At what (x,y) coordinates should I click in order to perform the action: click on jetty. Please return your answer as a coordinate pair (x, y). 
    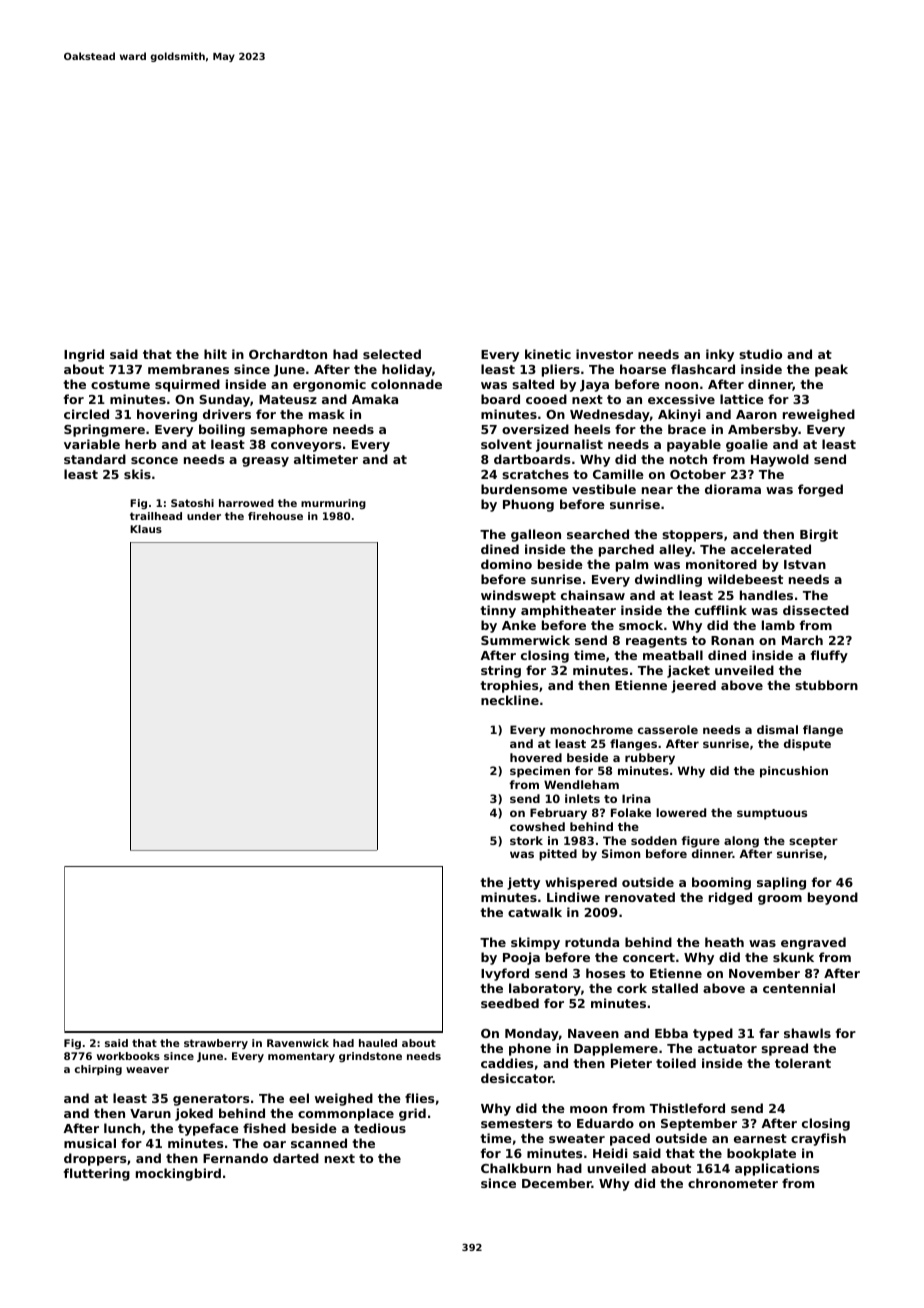
    Looking at the image, I should click on (523, 883).
